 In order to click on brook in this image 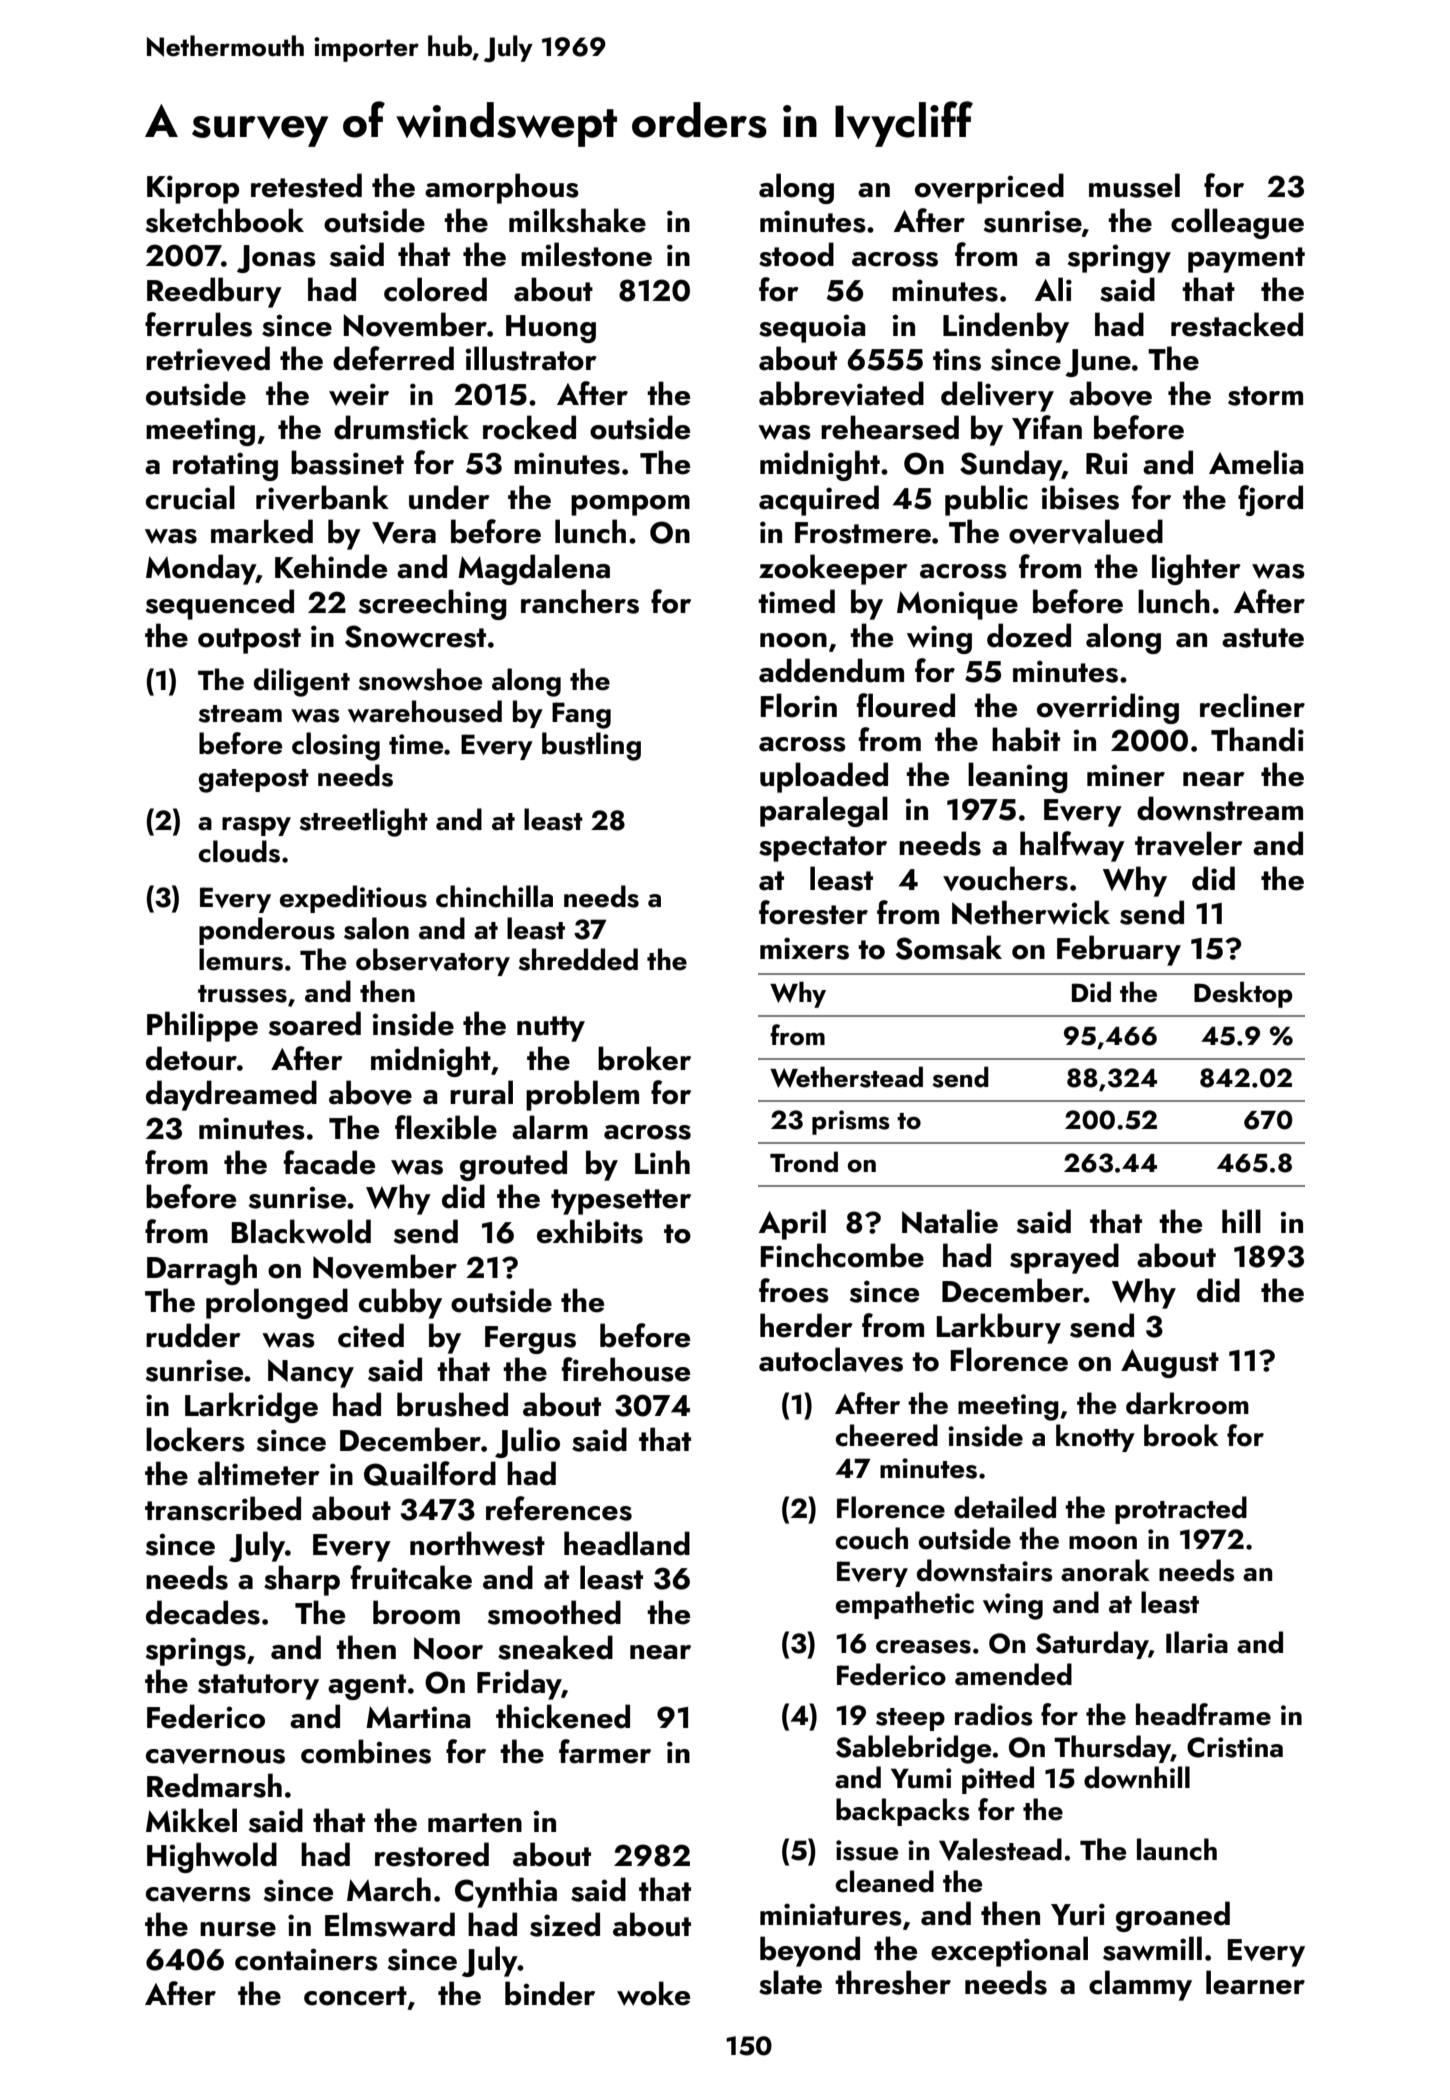, I will do `click(1181, 1435)`.
